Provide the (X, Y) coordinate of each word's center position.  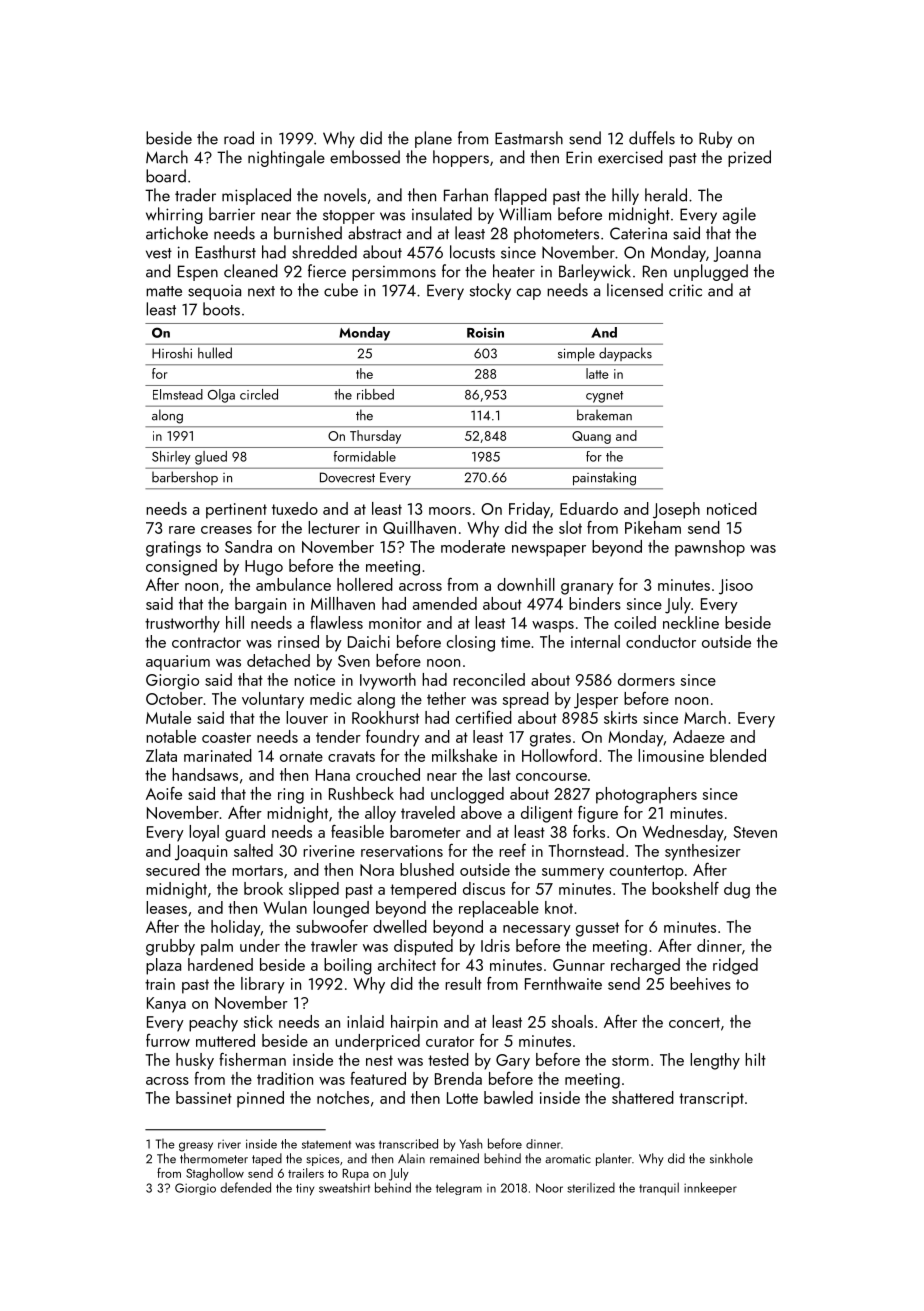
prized (749, 158)
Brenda (458, 1078)
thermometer (214, 1158)
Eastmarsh (529, 138)
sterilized (591, 1187)
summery (573, 874)
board (166, 176)
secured (173, 869)
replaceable (499, 909)
